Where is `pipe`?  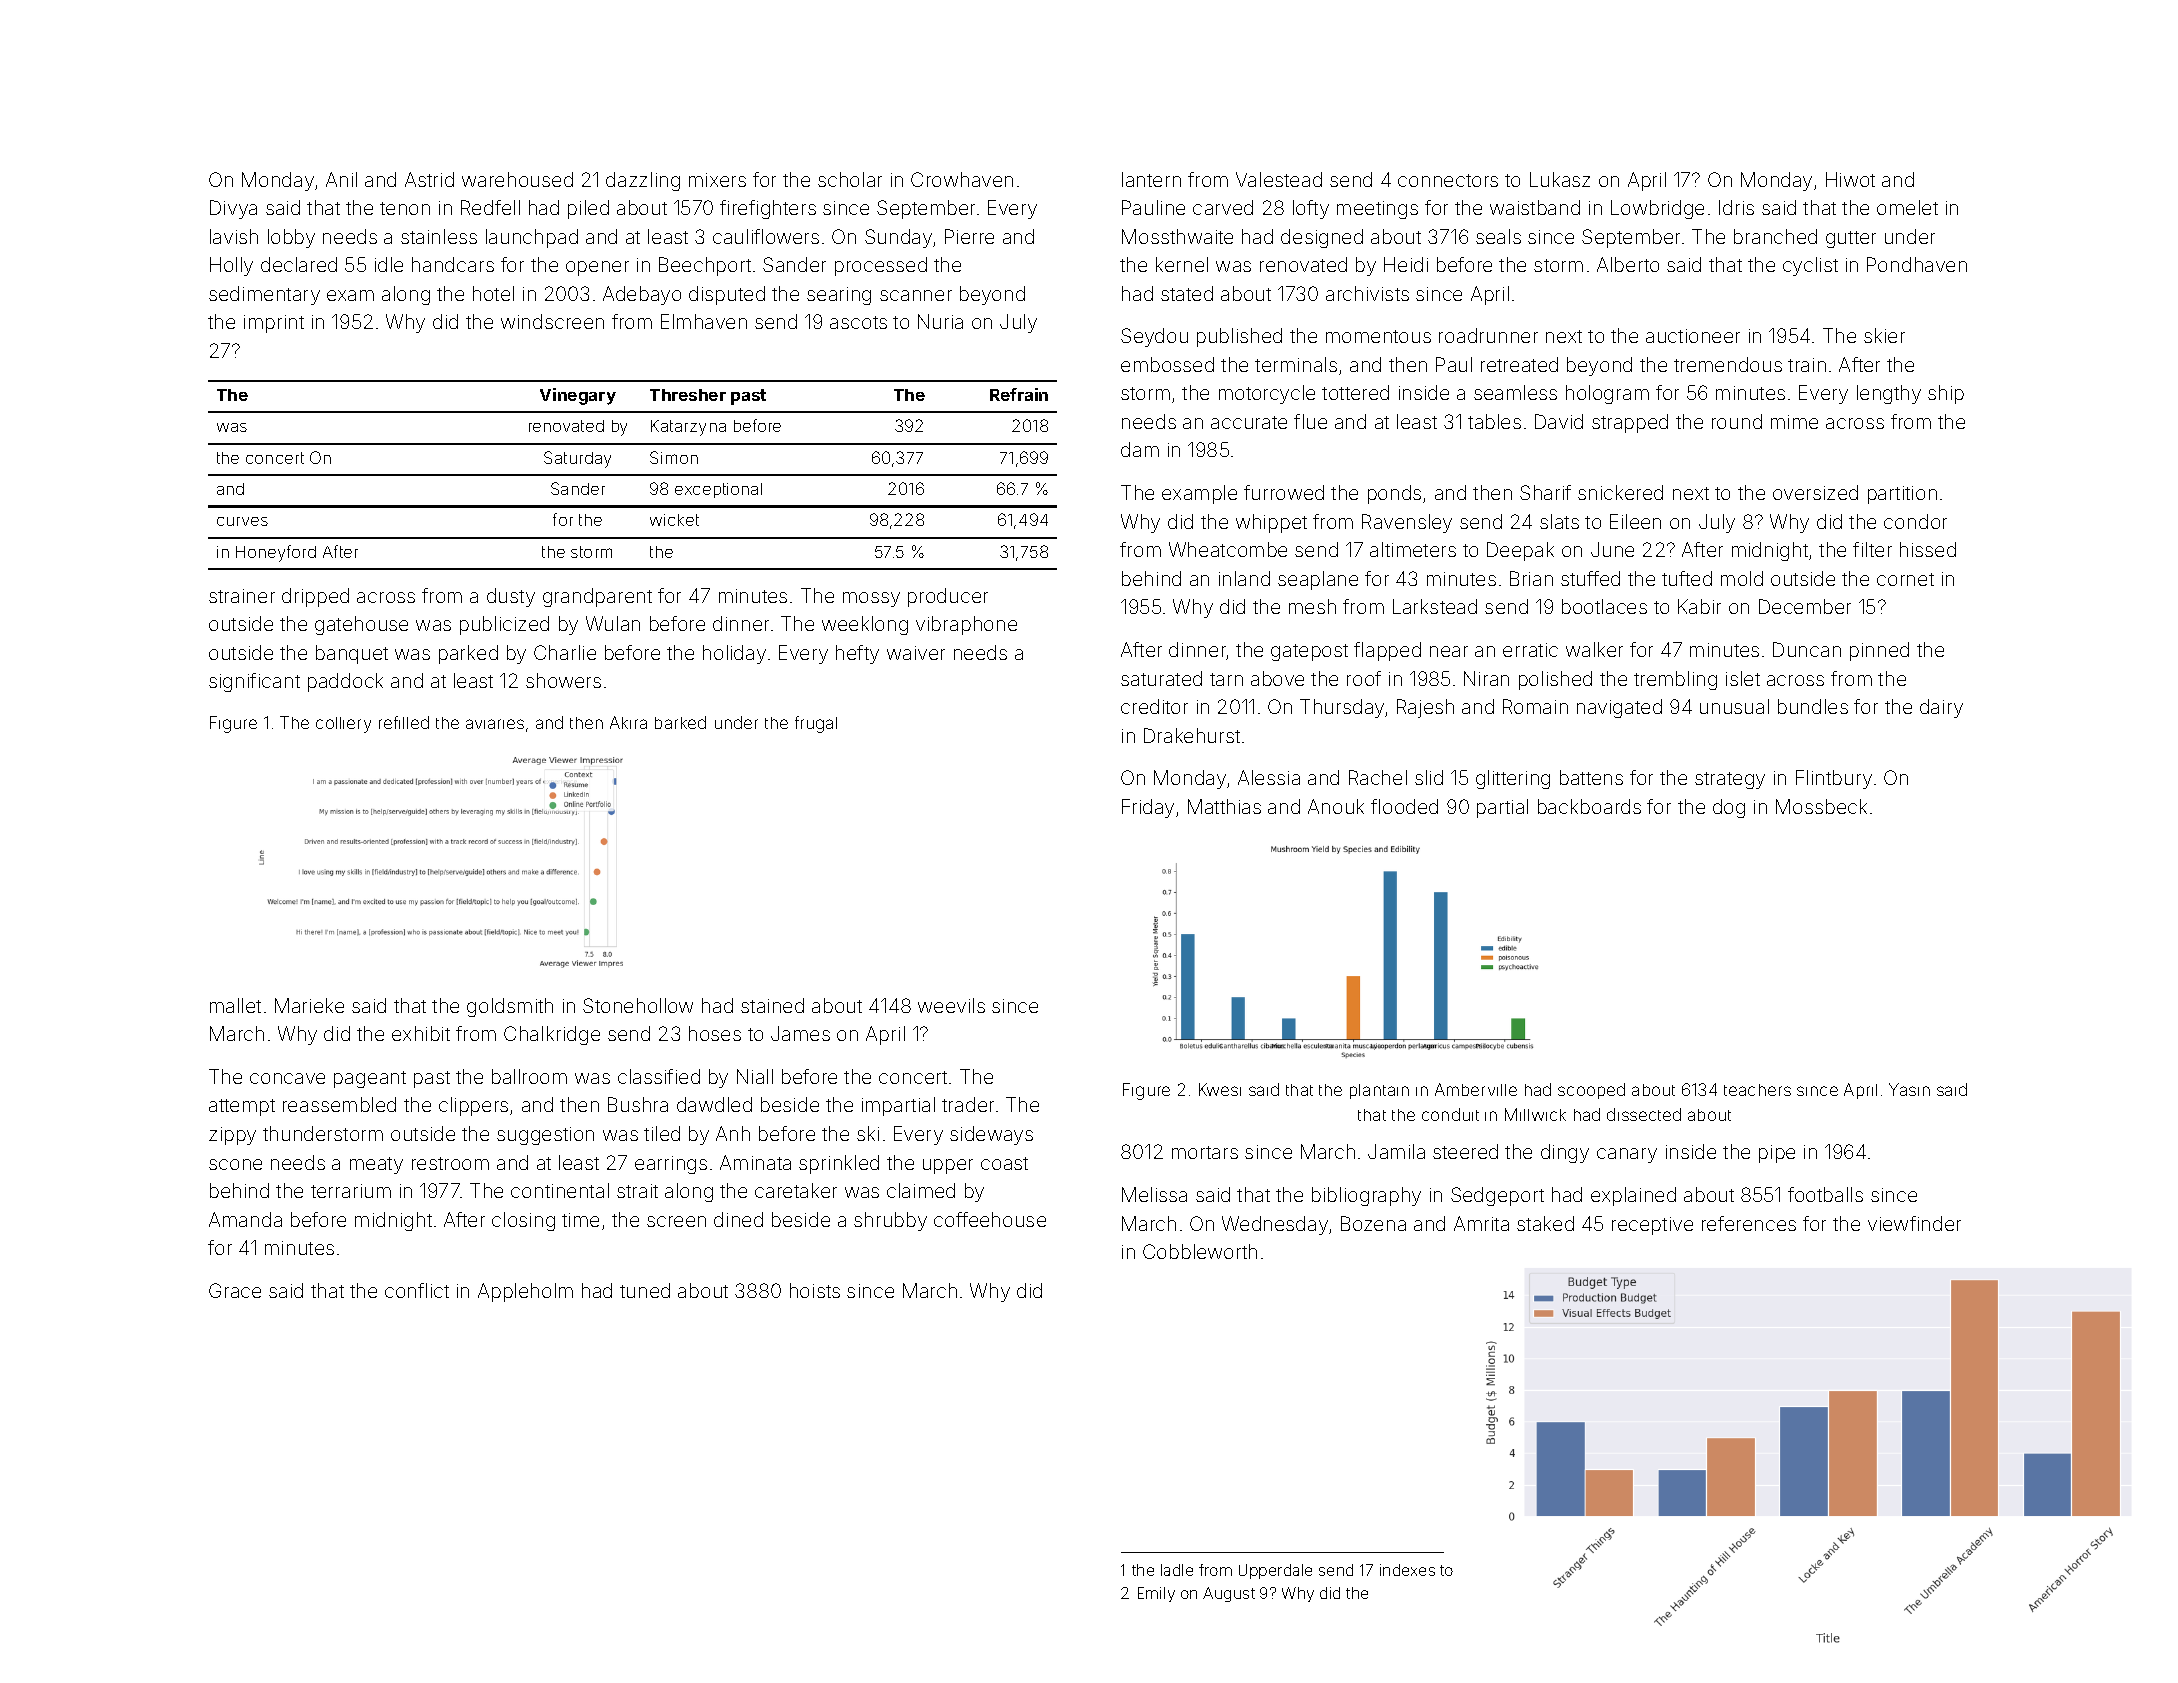
pipe is located at coordinates (1777, 1154).
